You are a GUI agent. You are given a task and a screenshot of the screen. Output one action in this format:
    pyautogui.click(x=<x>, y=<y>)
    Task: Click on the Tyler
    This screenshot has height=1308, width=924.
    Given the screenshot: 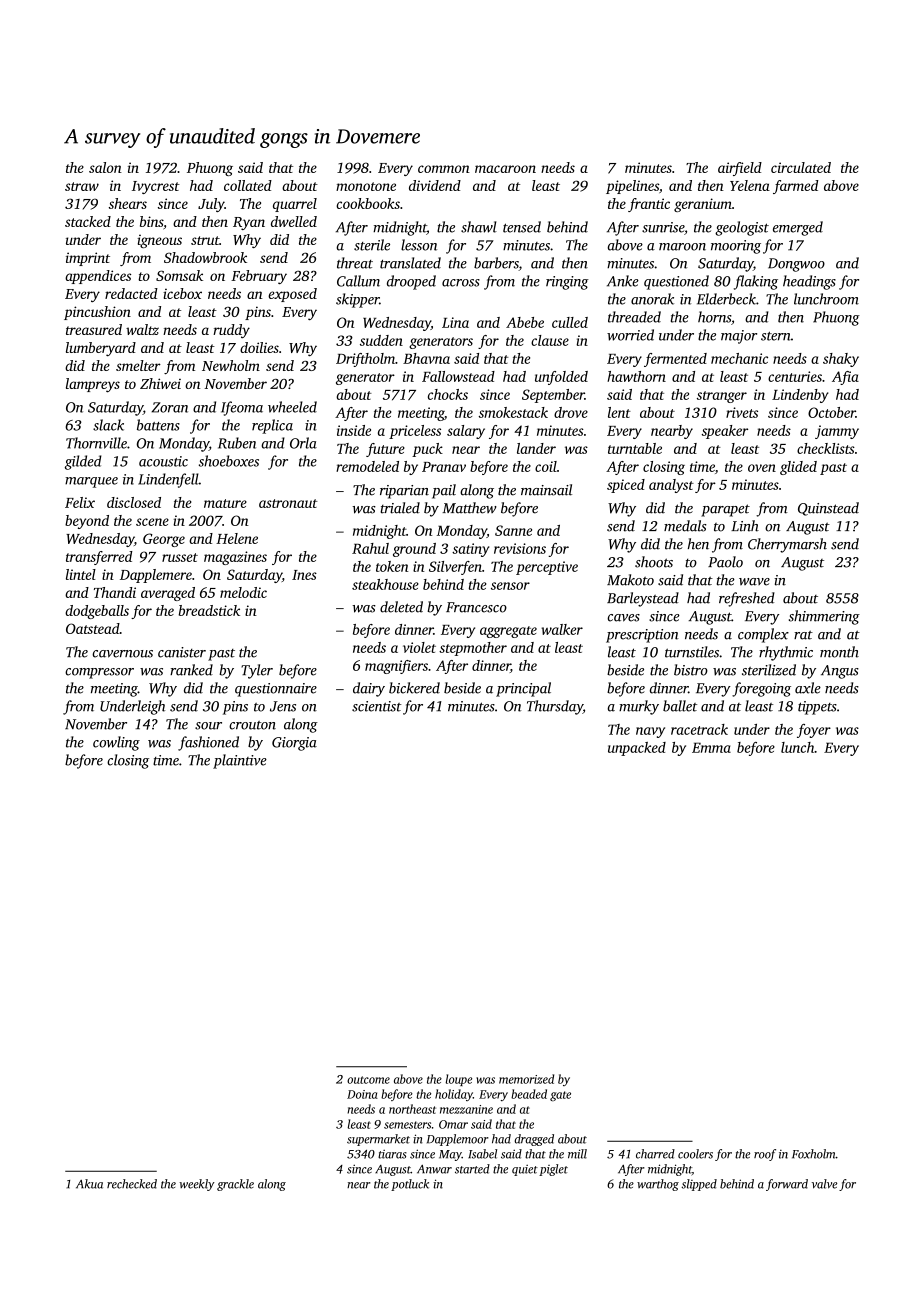 What is the action you would take?
    pyautogui.click(x=257, y=671)
